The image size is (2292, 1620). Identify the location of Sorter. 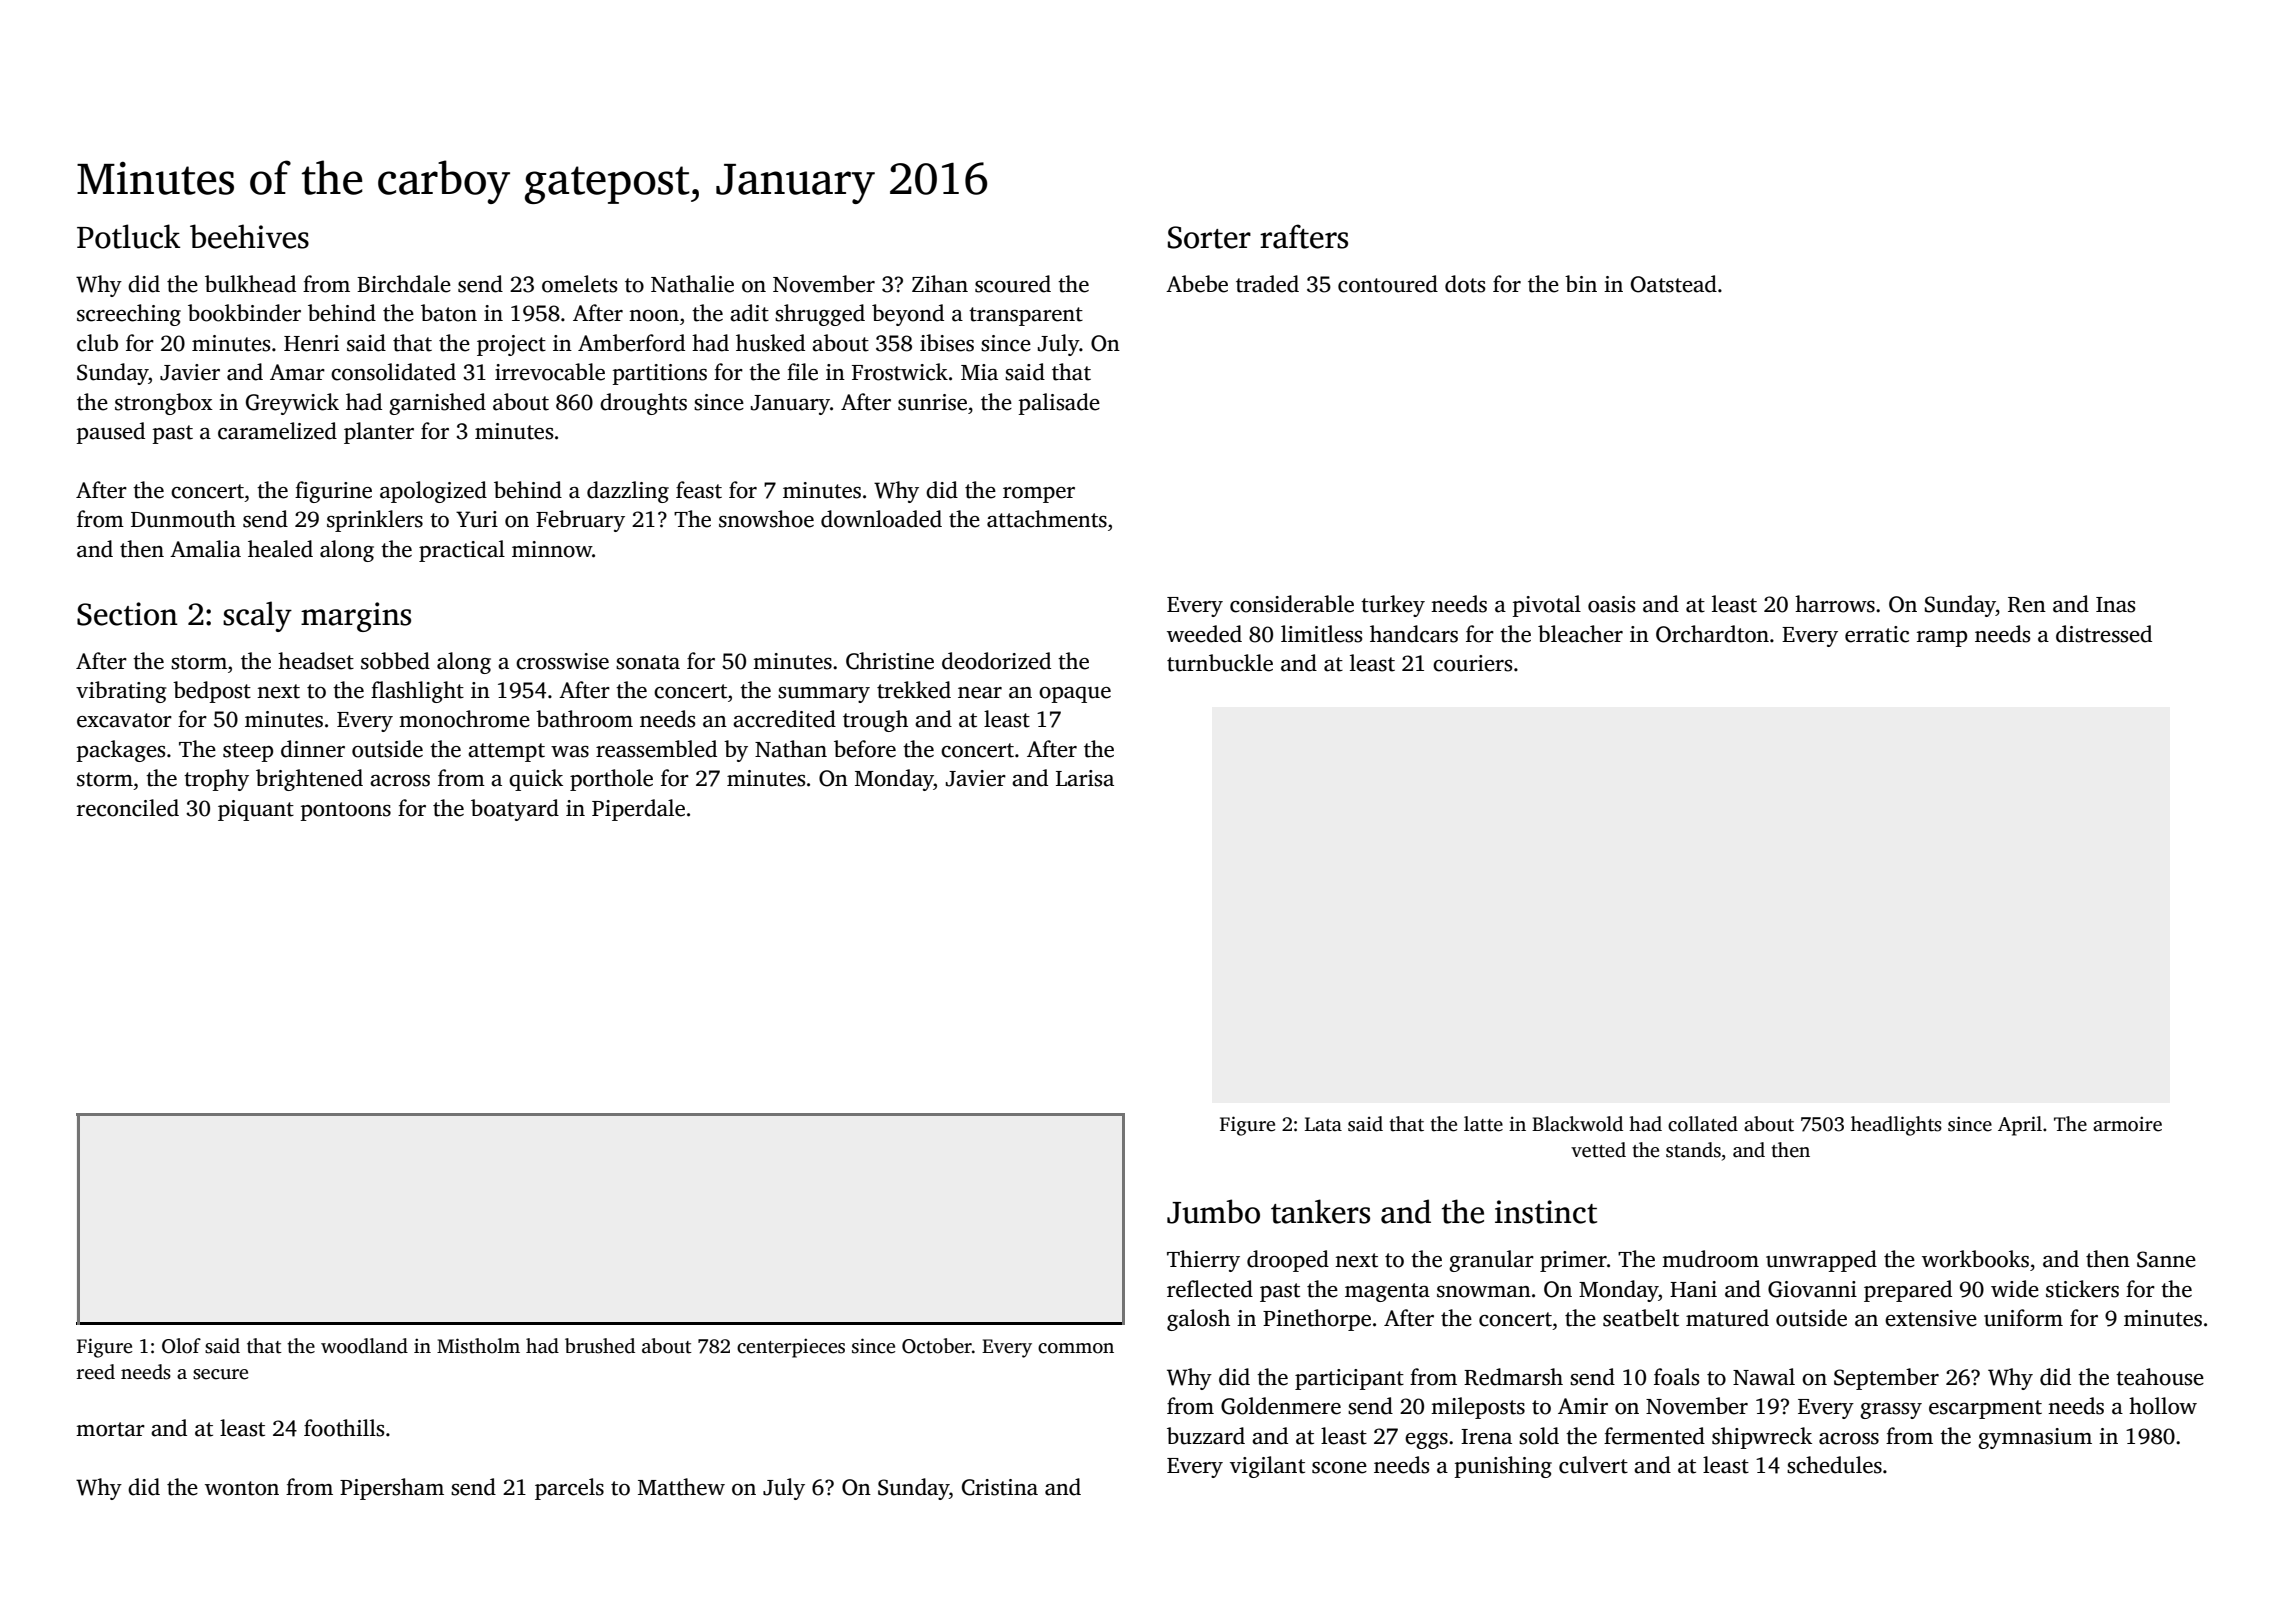
(1209, 237).
